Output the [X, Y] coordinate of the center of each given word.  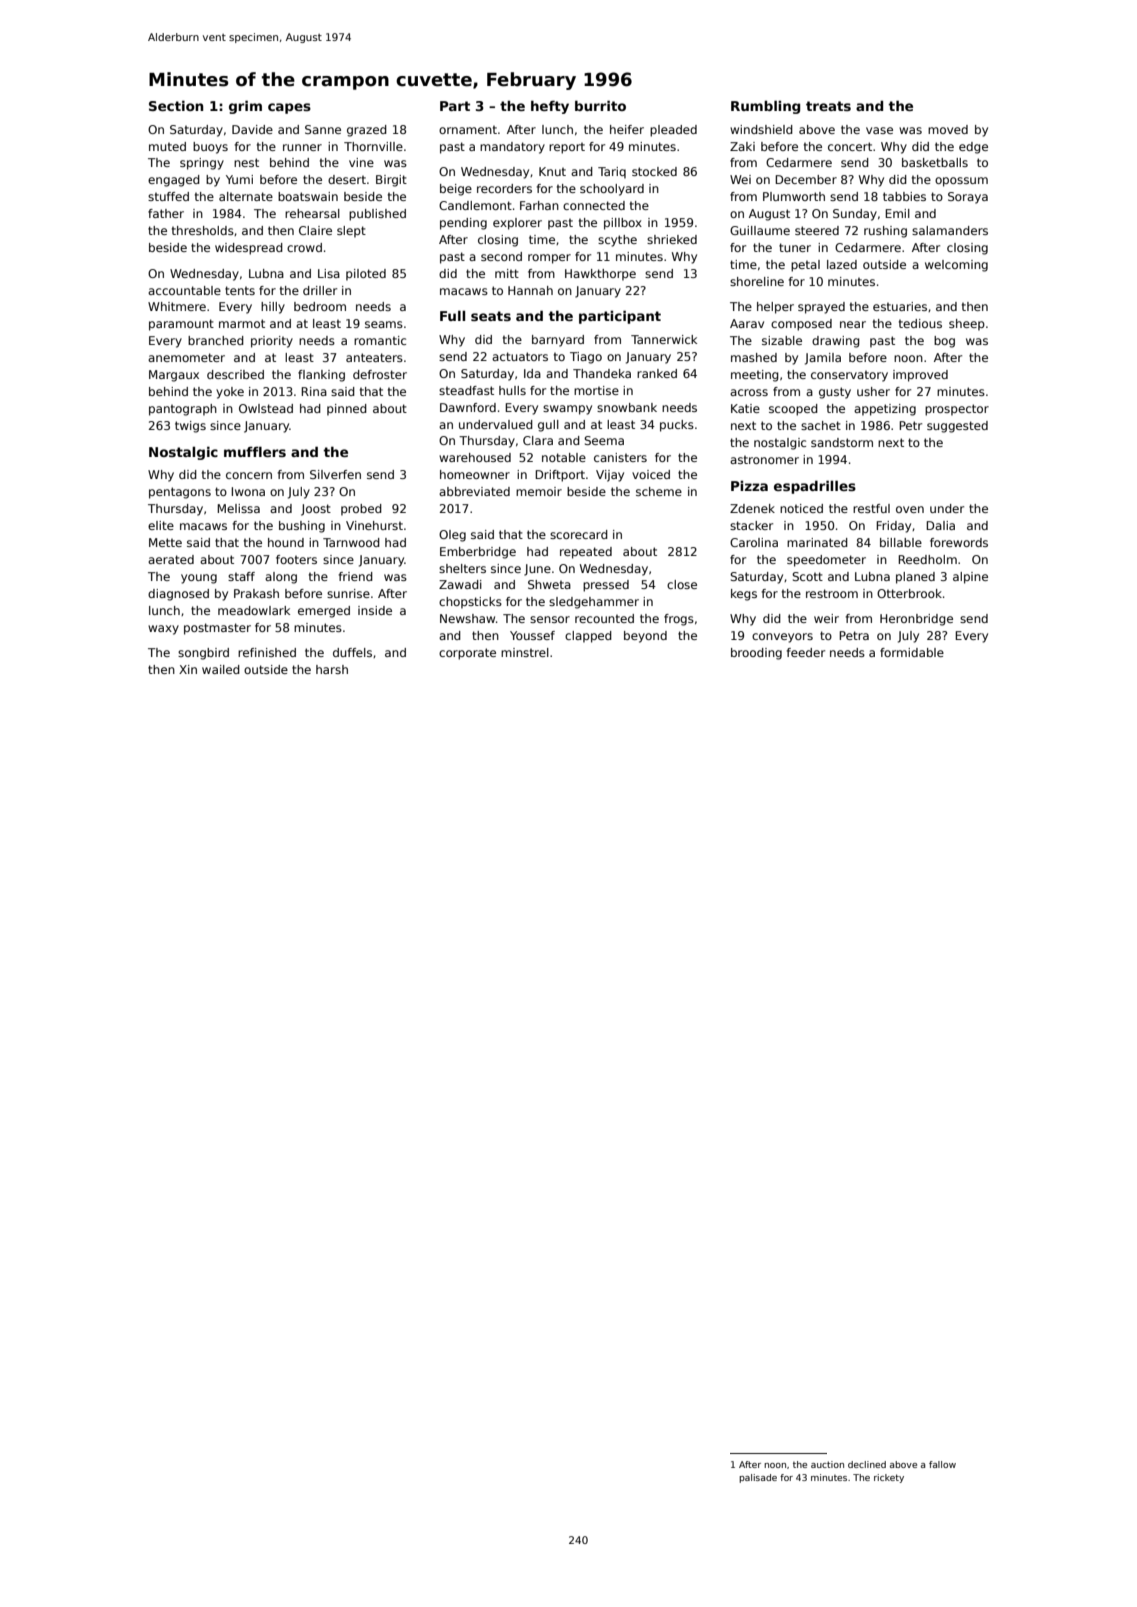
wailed [221, 669]
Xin [188, 669]
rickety [889, 1478]
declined [867, 1464]
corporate [467, 654]
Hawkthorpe [600, 275]
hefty [550, 107]
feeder [806, 652]
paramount [181, 325]
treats [828, 106]
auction [827, 1464]
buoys [210, 148]
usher [873, 391]
